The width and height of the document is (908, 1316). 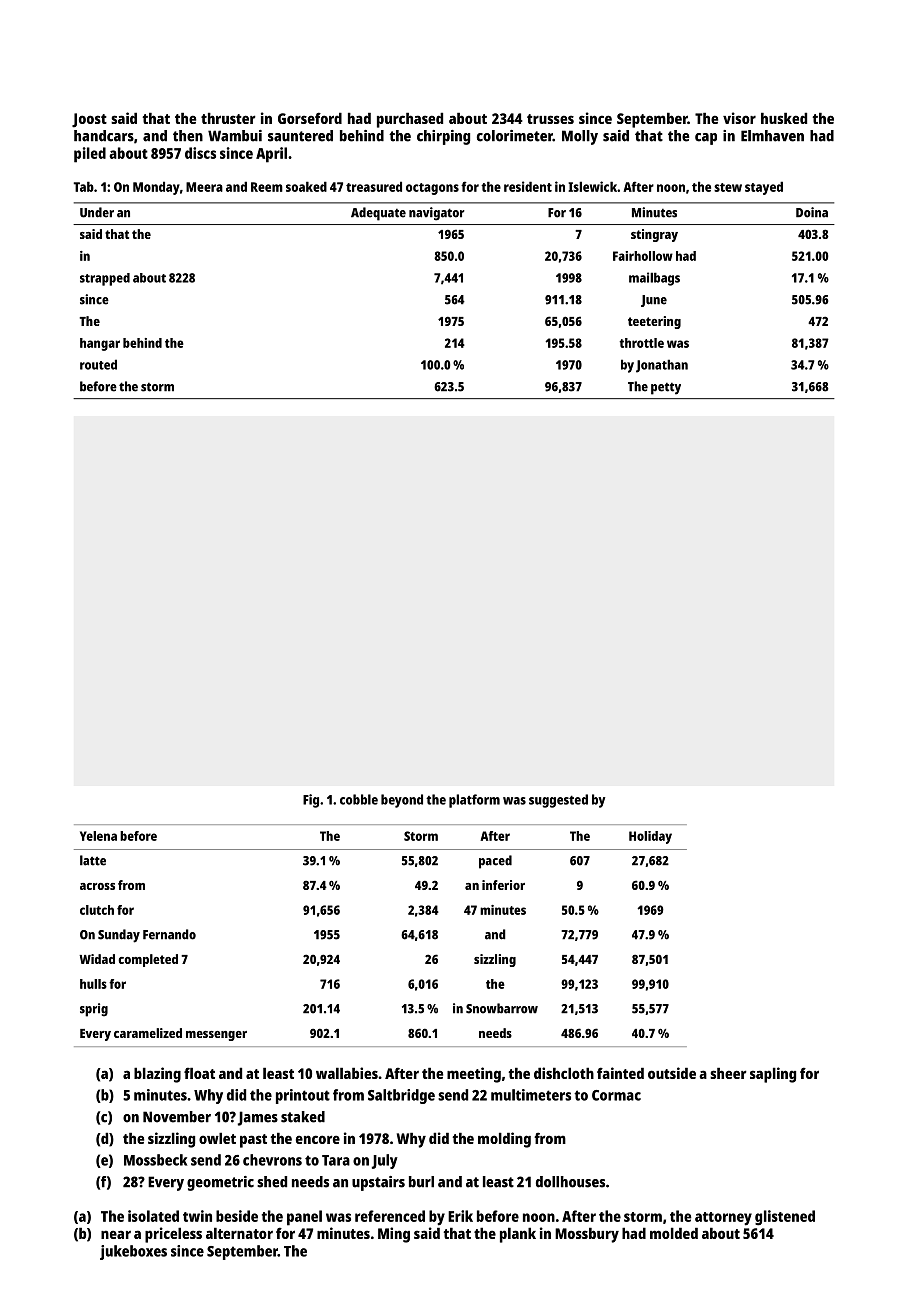 What do you see at coordinates (662, 366) in the document?
I see `Jonathan` at bounding box center [662, 366].
